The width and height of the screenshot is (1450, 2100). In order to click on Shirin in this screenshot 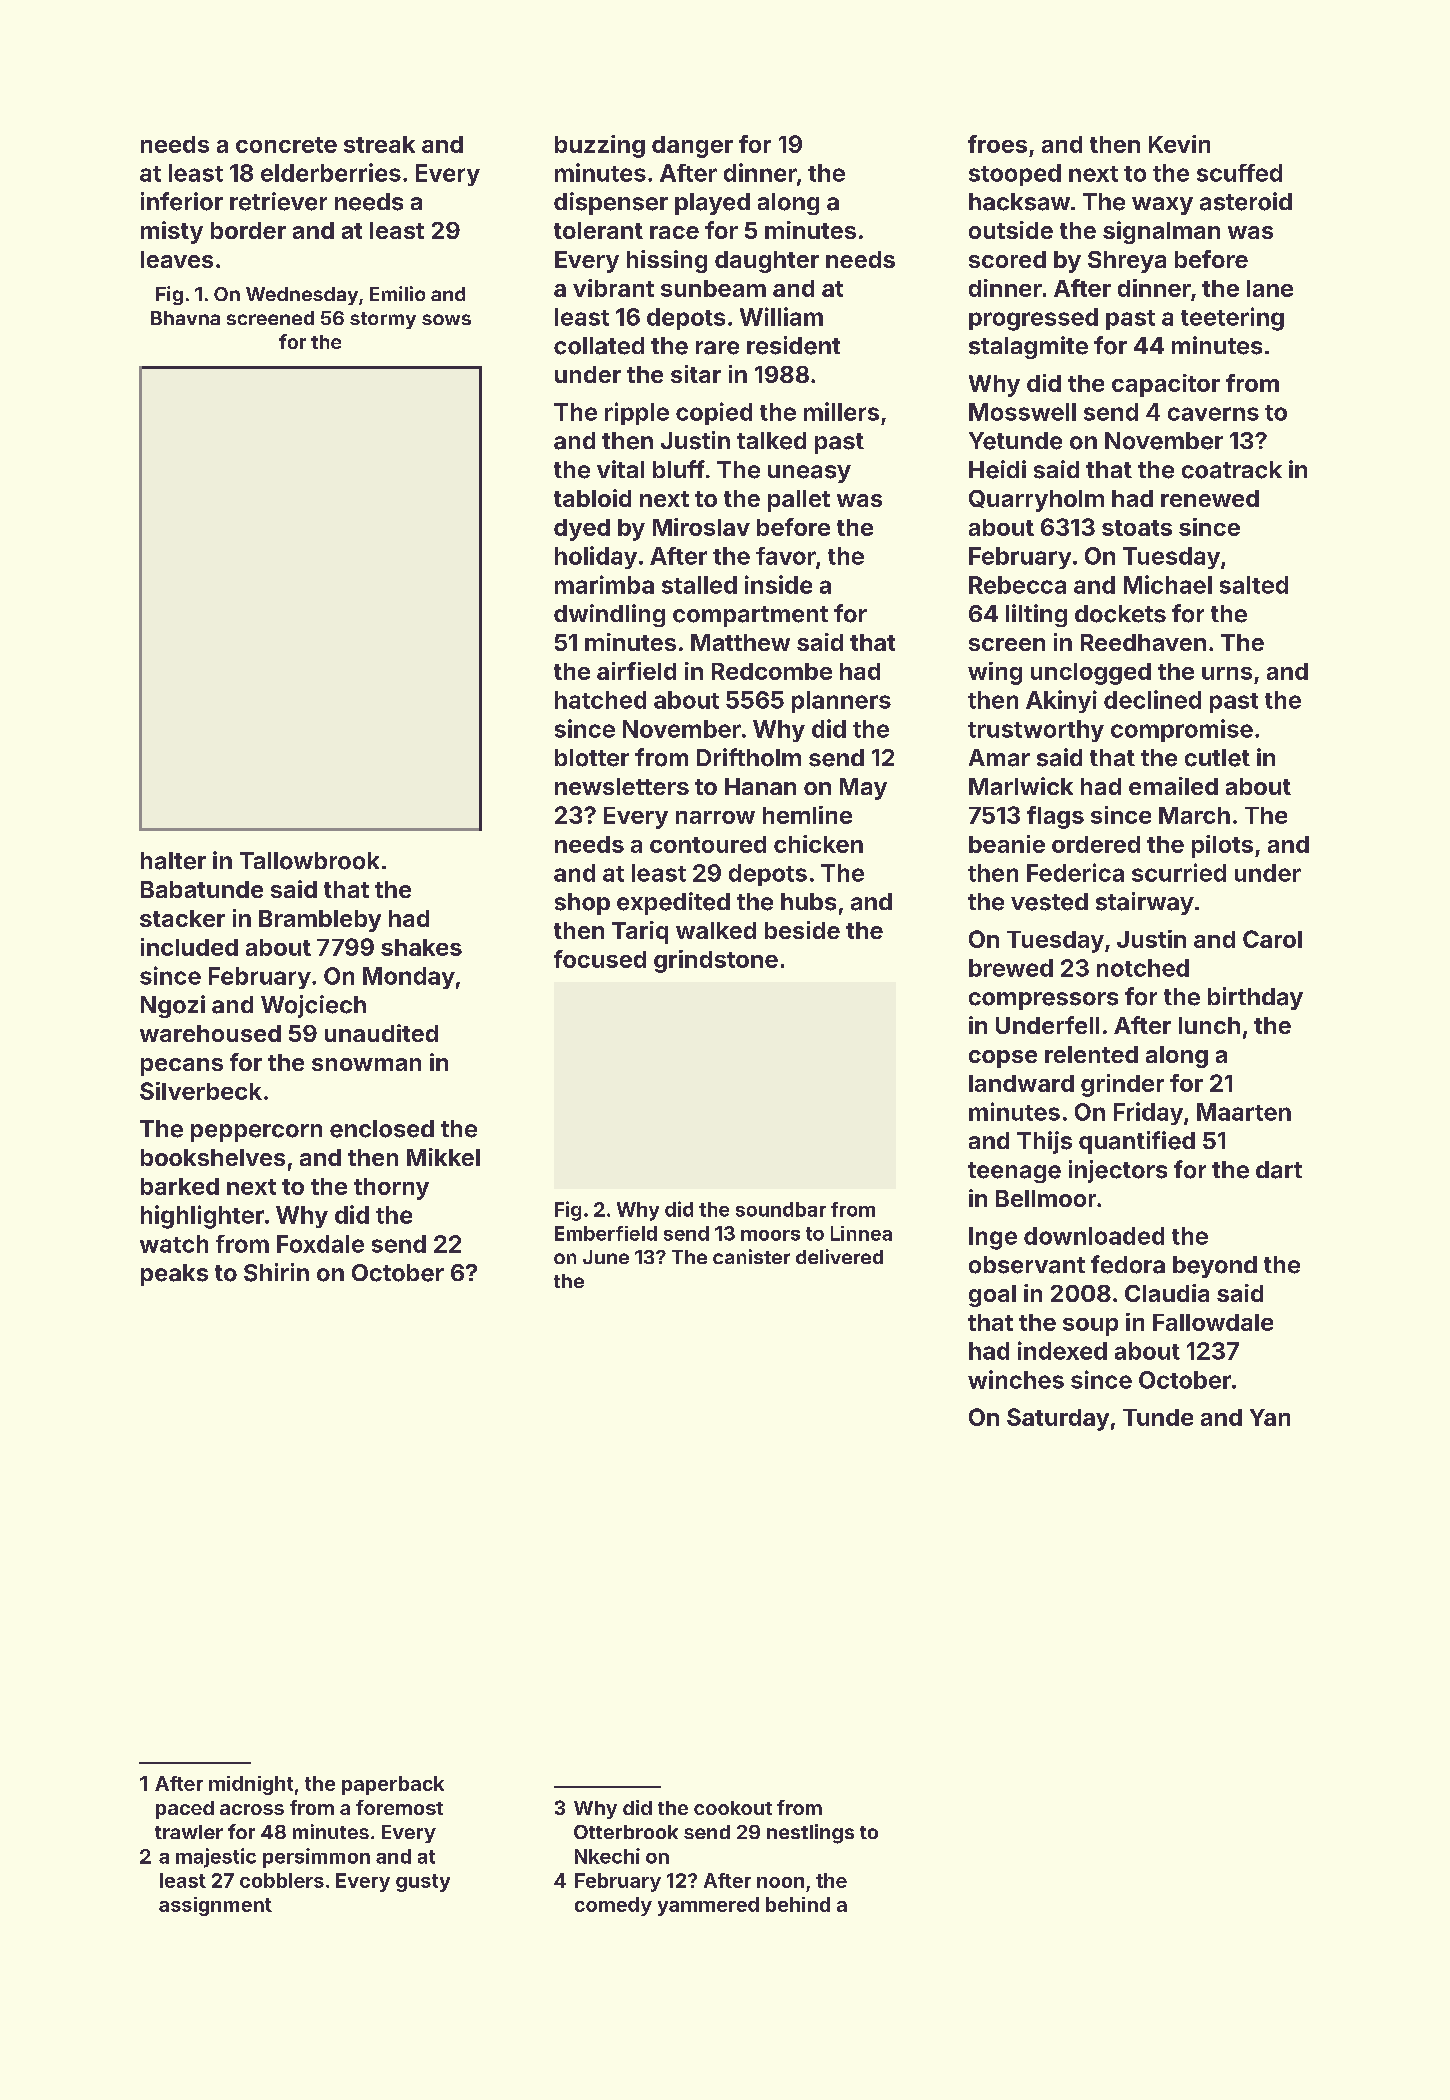, I will do `click(276, 1272)`.
